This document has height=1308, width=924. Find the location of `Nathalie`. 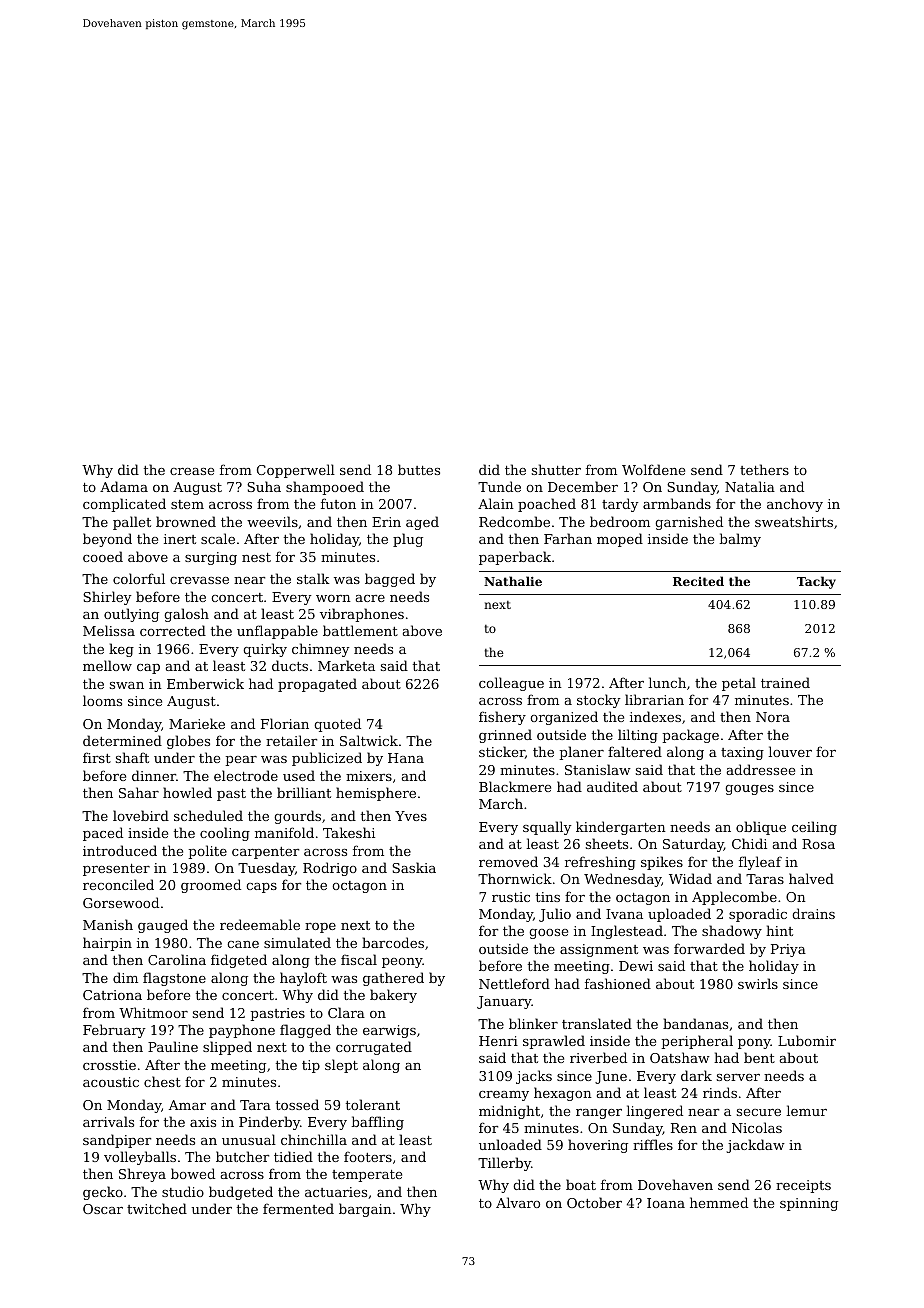

Nathalie is located at coordinates (513, 581).
